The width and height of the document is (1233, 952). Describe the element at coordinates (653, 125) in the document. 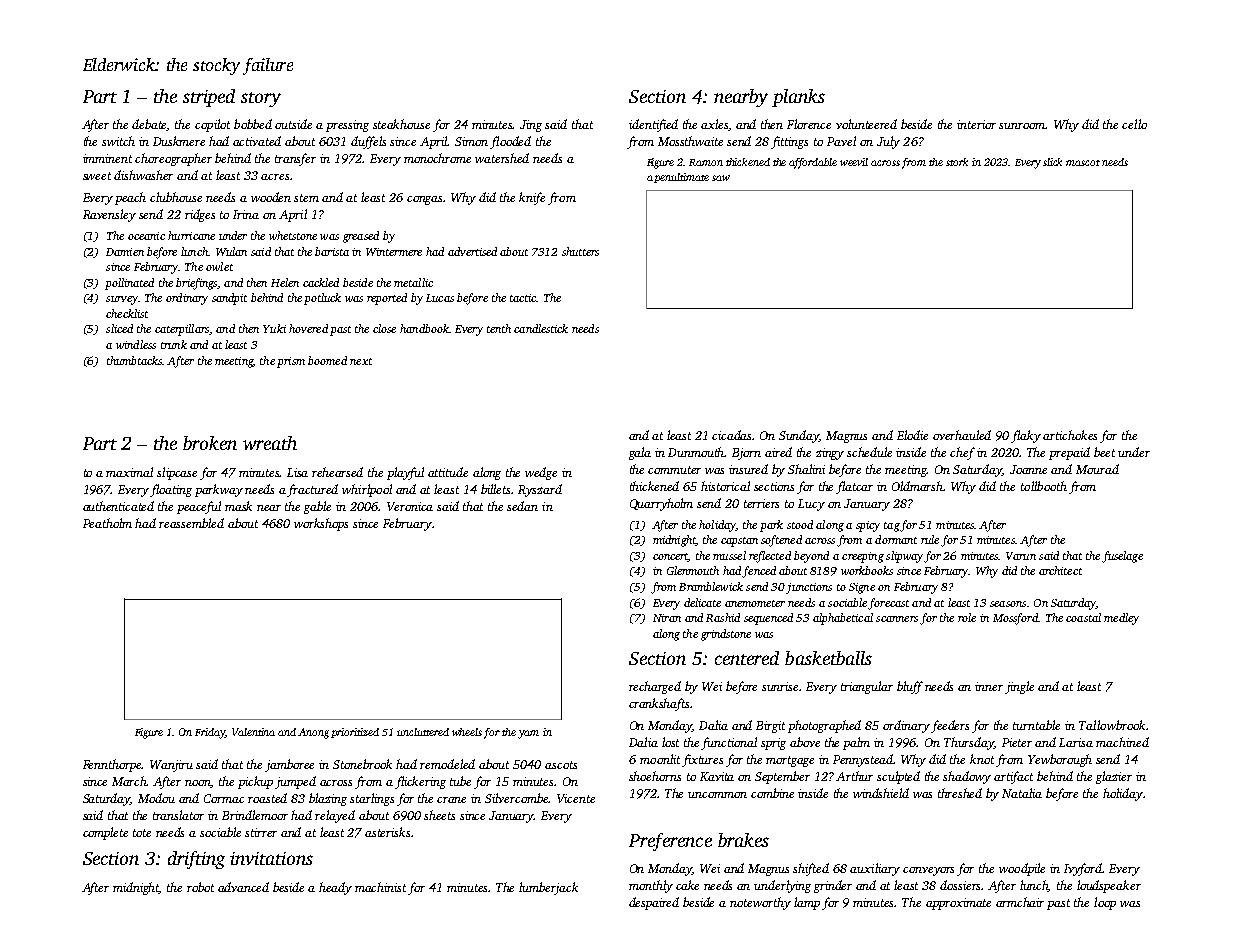

I see `identified` at that location.
